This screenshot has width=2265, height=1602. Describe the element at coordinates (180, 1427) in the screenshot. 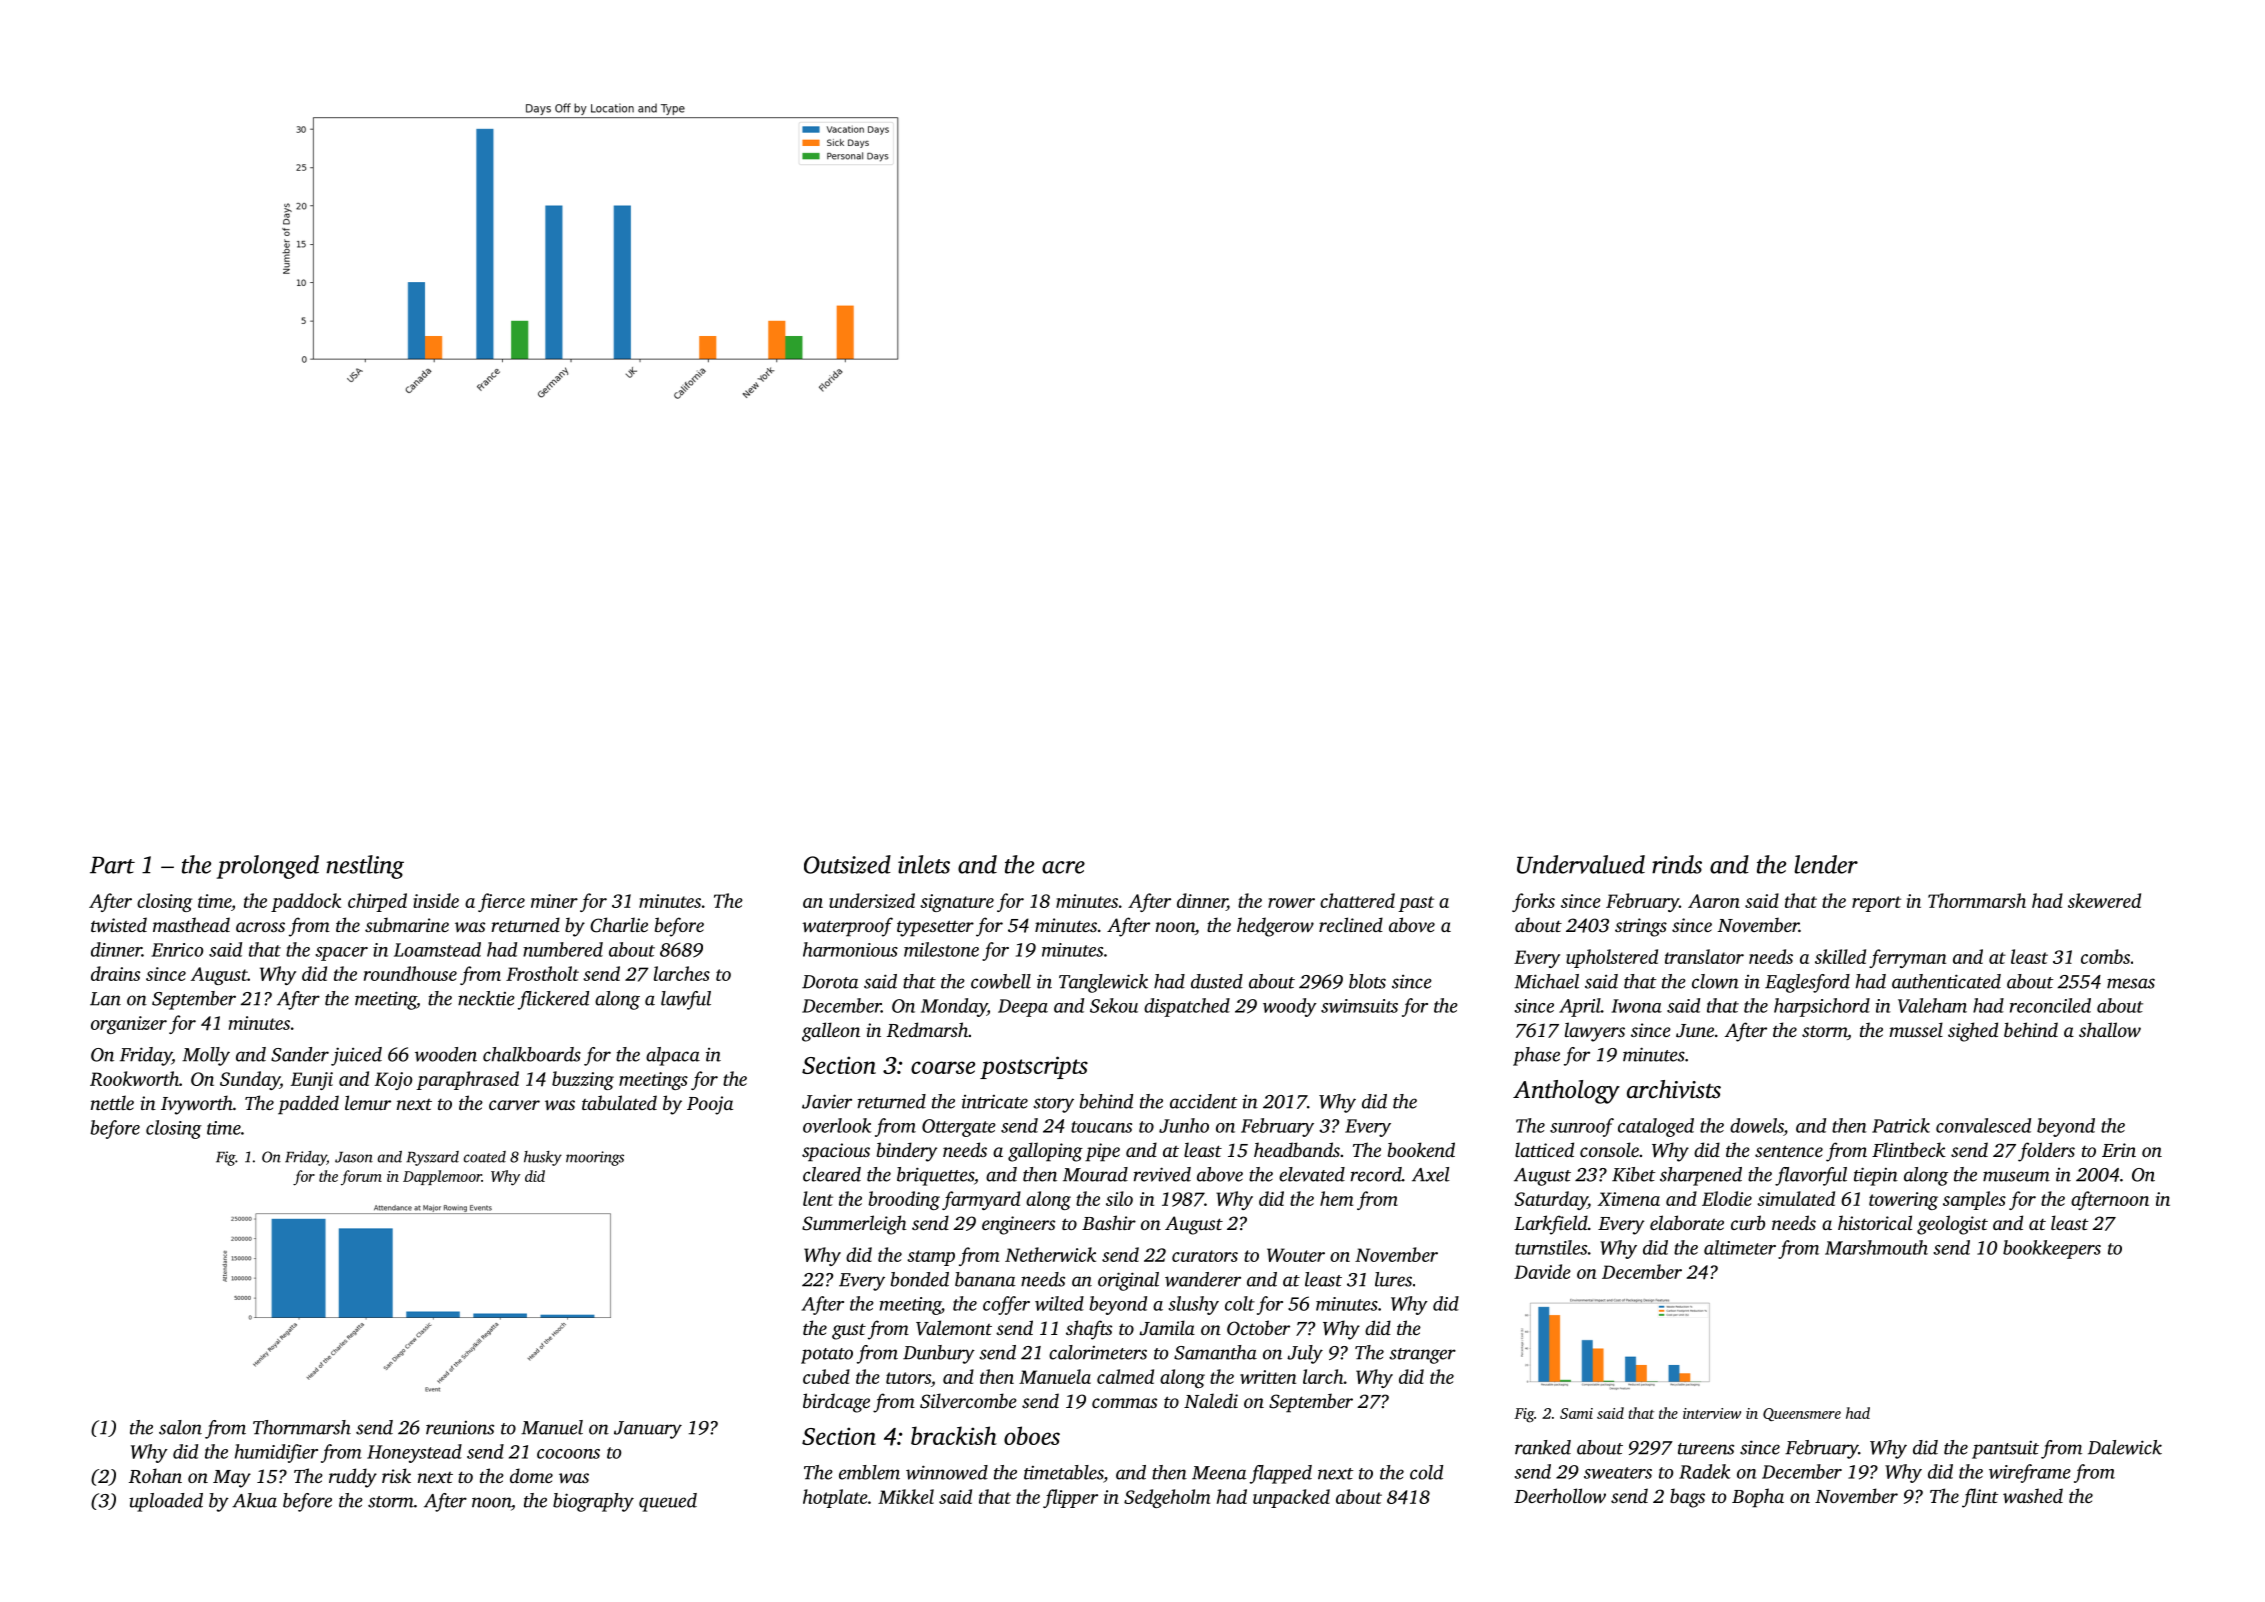

I see `salon` at that location.
